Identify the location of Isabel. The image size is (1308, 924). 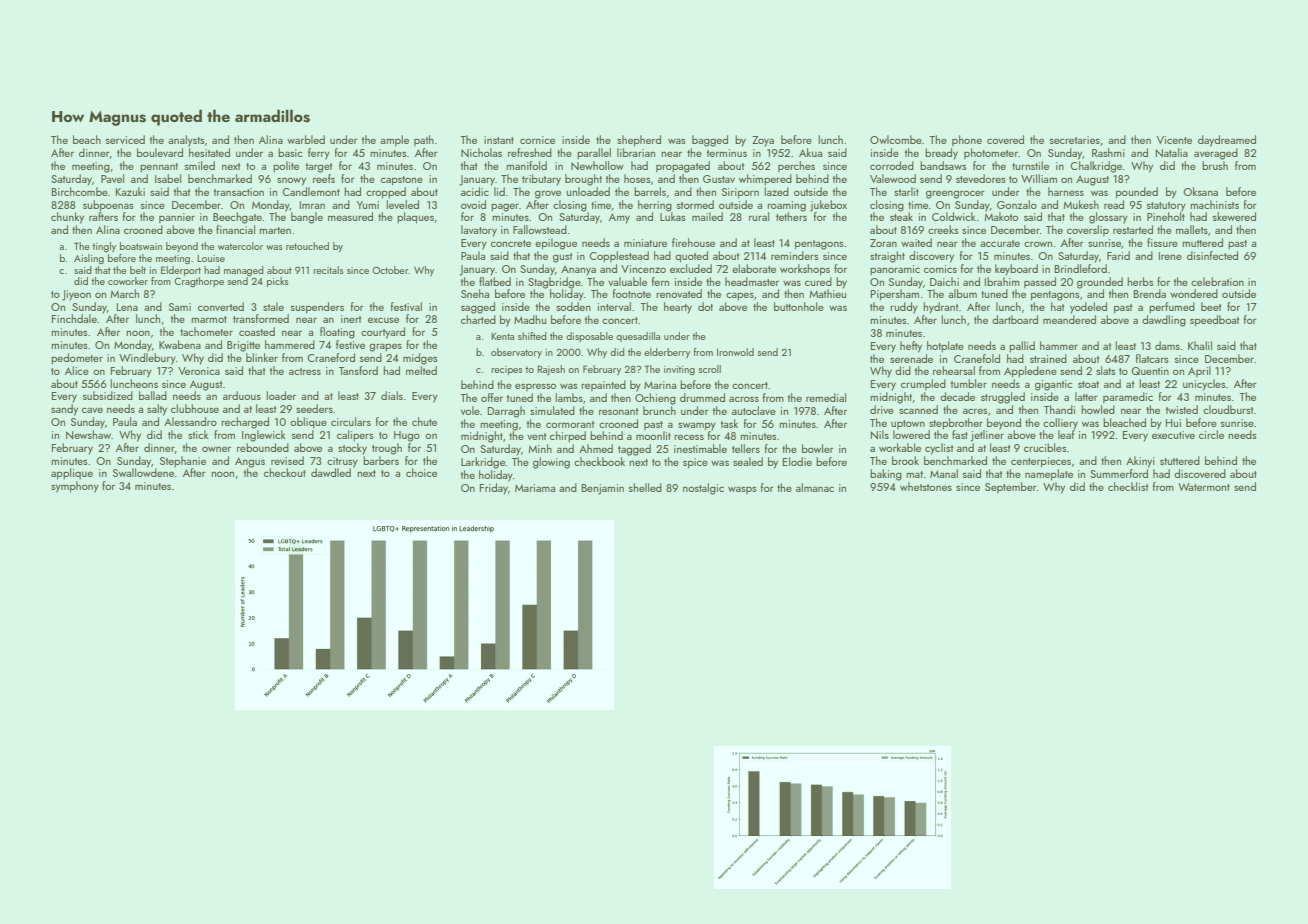
(168, 178).
